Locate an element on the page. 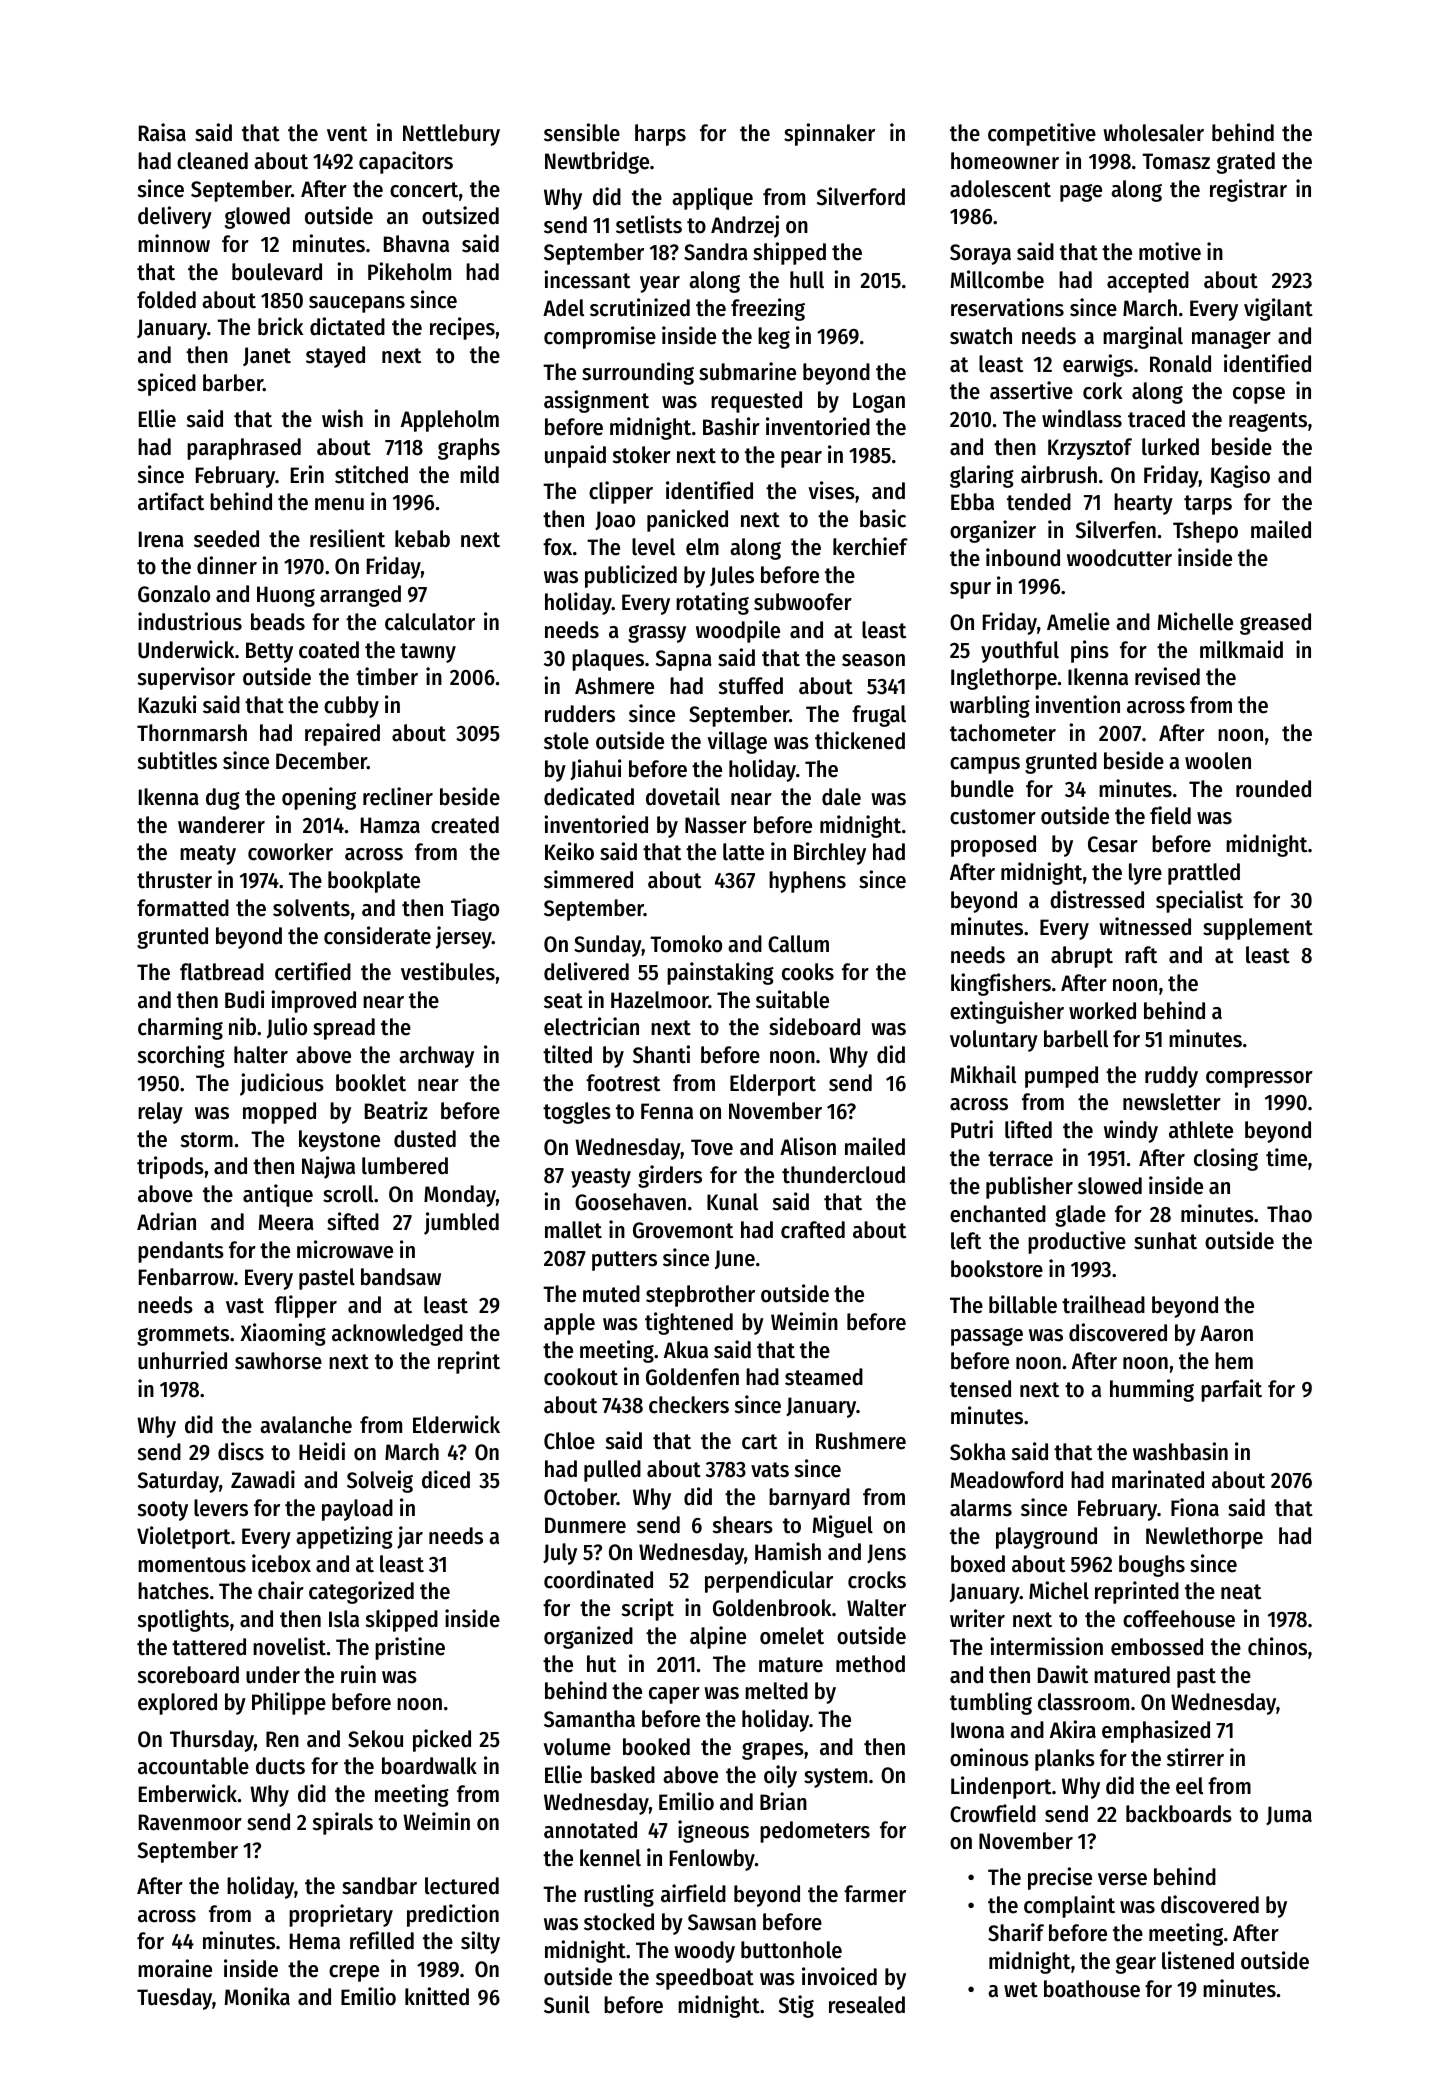  wholesaler is located at coordinates (1153, 133).
